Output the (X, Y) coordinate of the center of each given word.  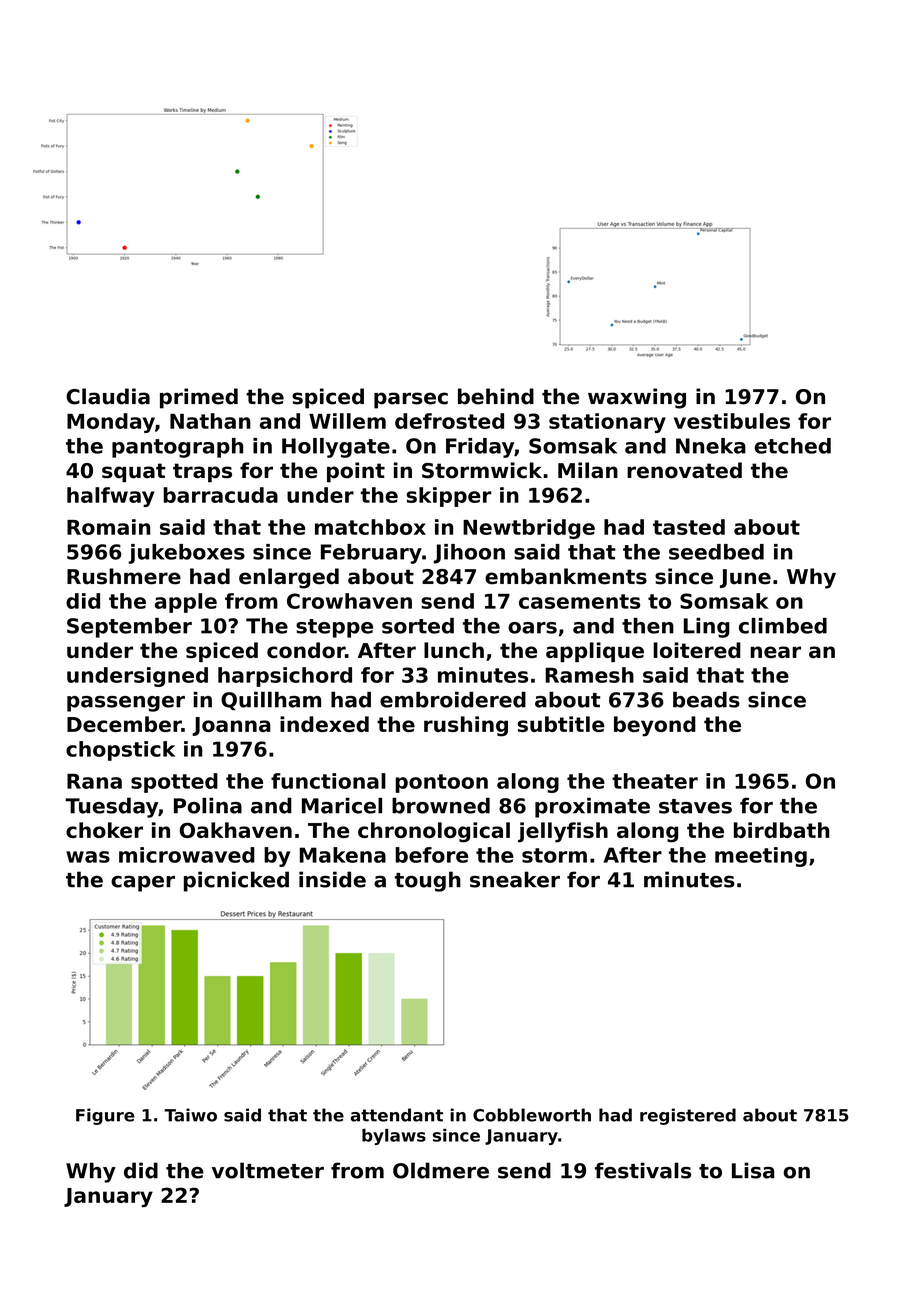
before (431, 855)
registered (688, 1116)
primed (199, 398)
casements (579, 601)
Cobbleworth (532, 1115)
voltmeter (268, 1170)
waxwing (637, 398)
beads (706, 699)
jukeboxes (186, 554)
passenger (126, 704)
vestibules (732, 421)
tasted (689, 527)
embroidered (453, 699)
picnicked (236, 881)
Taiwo (190, 1115)
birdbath (781, 830)
